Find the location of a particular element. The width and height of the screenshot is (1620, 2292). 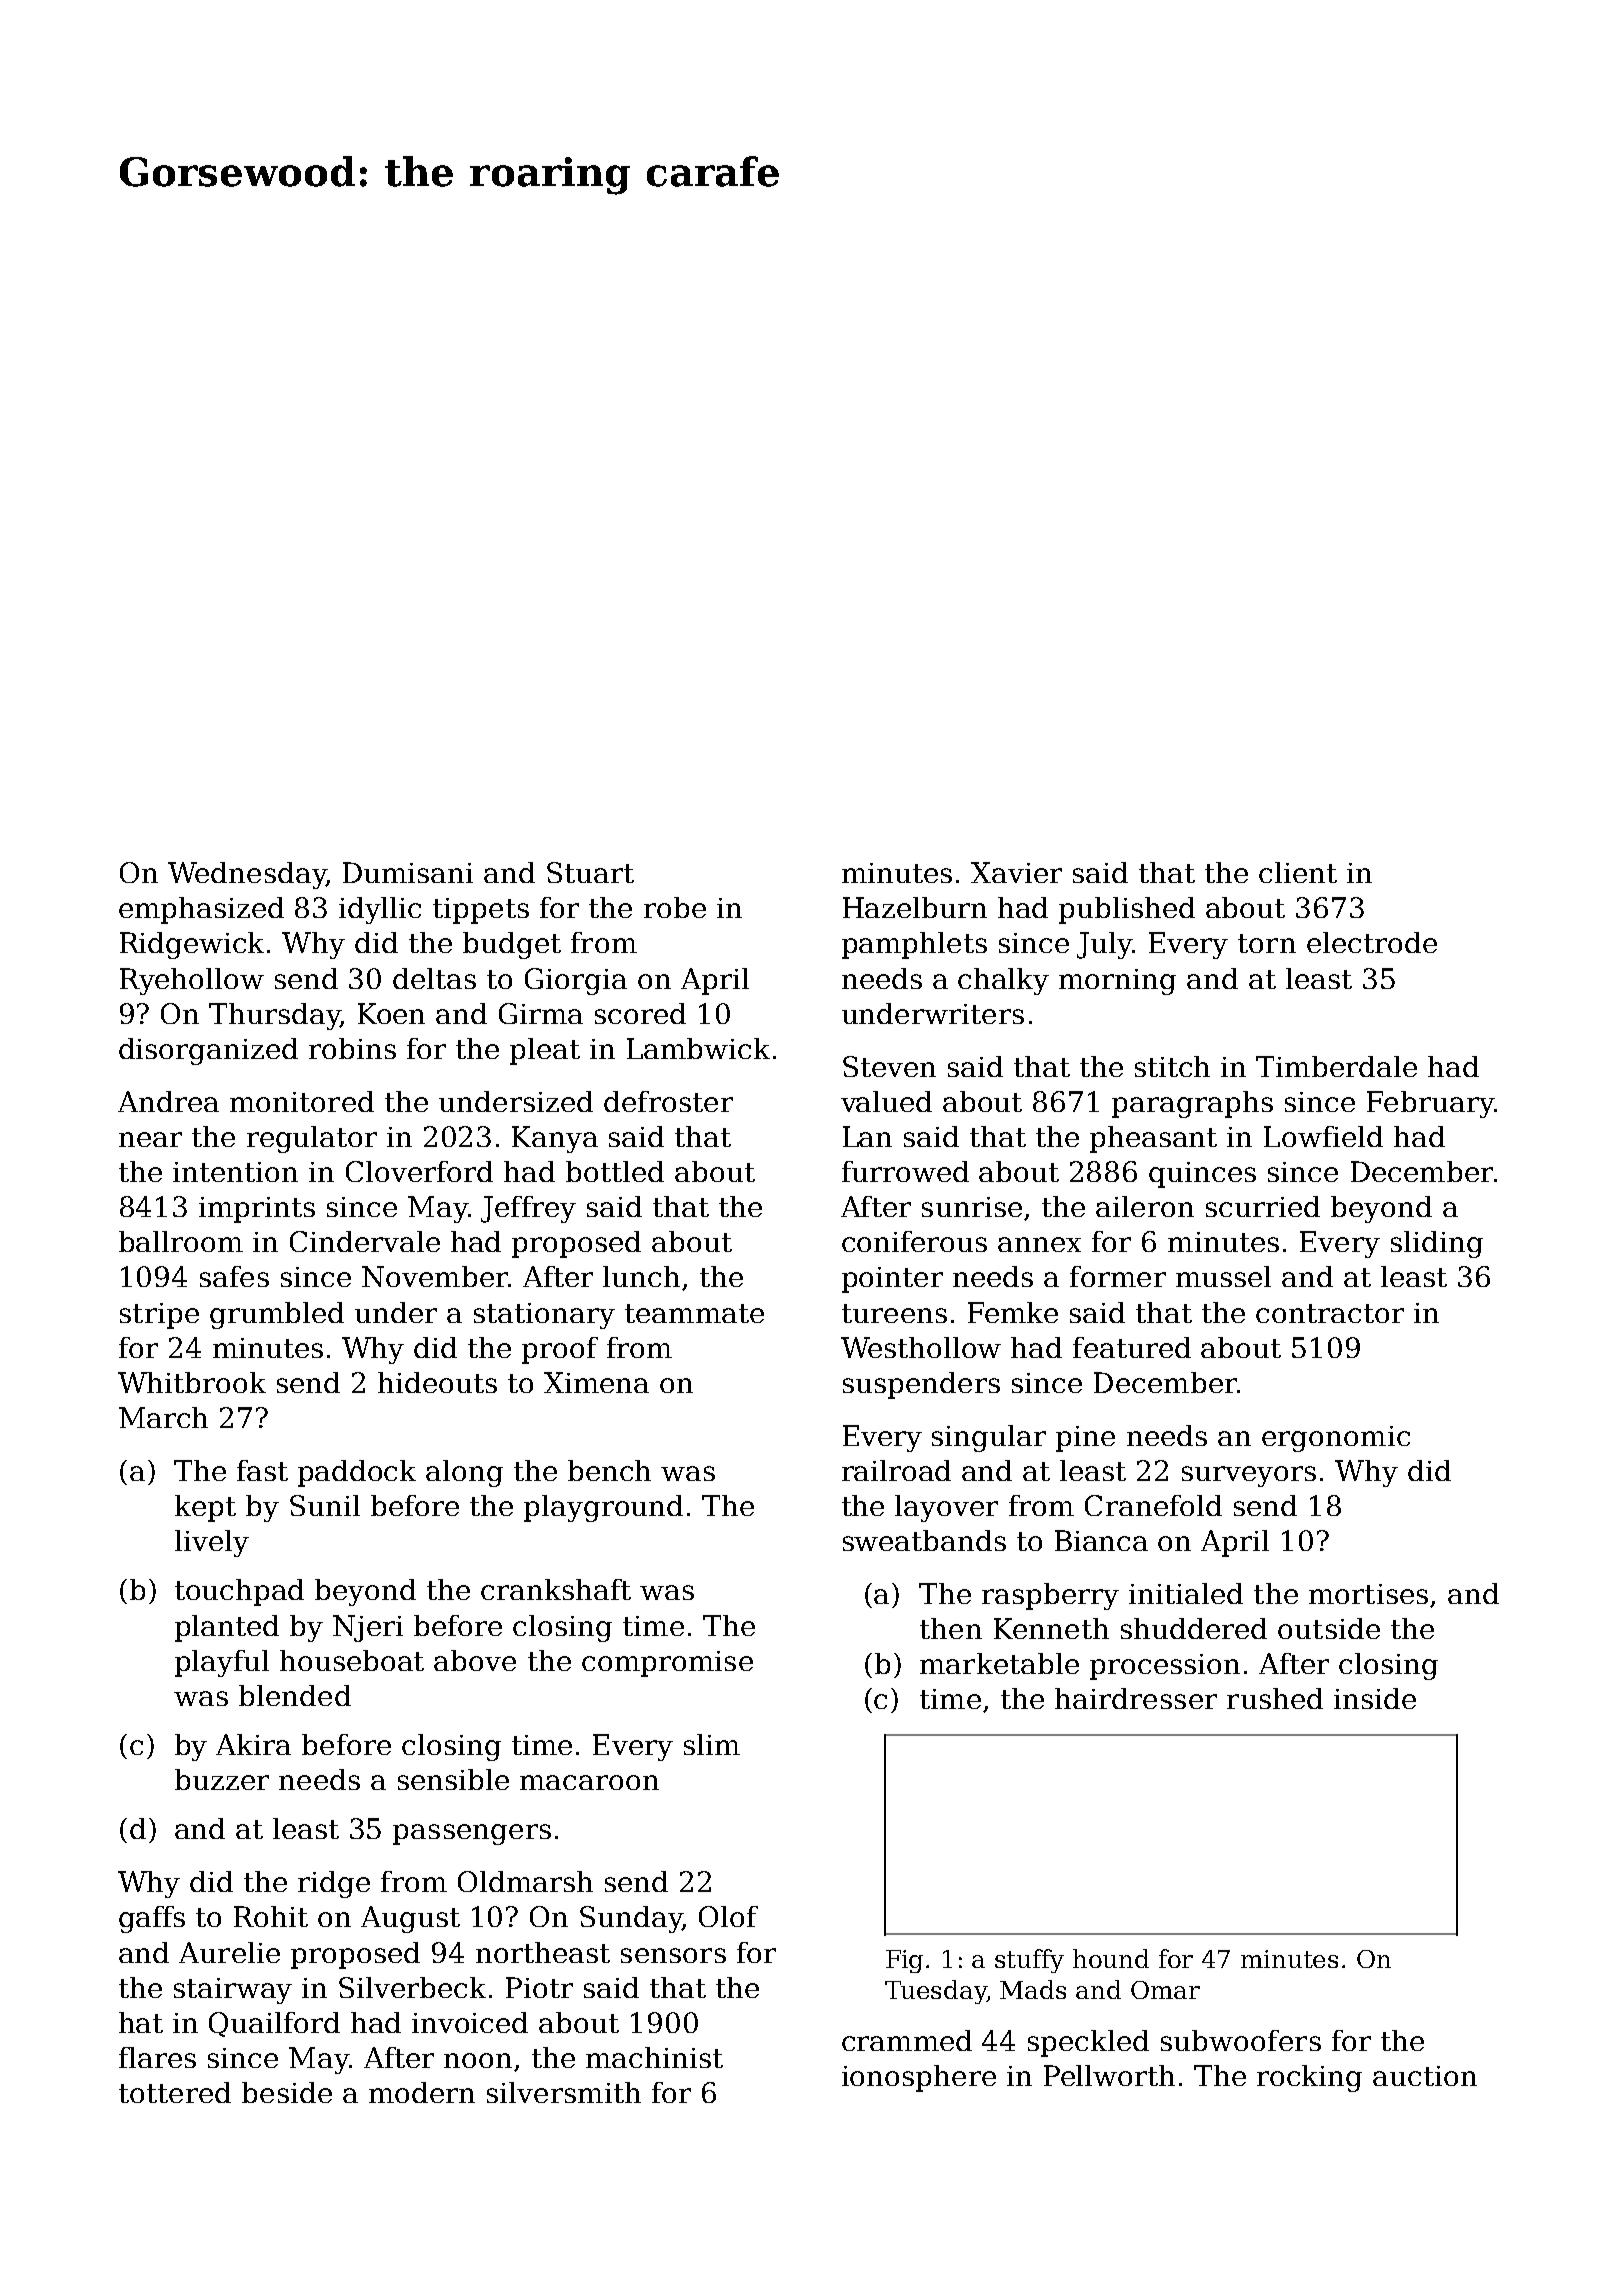

disorganized is located at coordinates (208, 1051).
